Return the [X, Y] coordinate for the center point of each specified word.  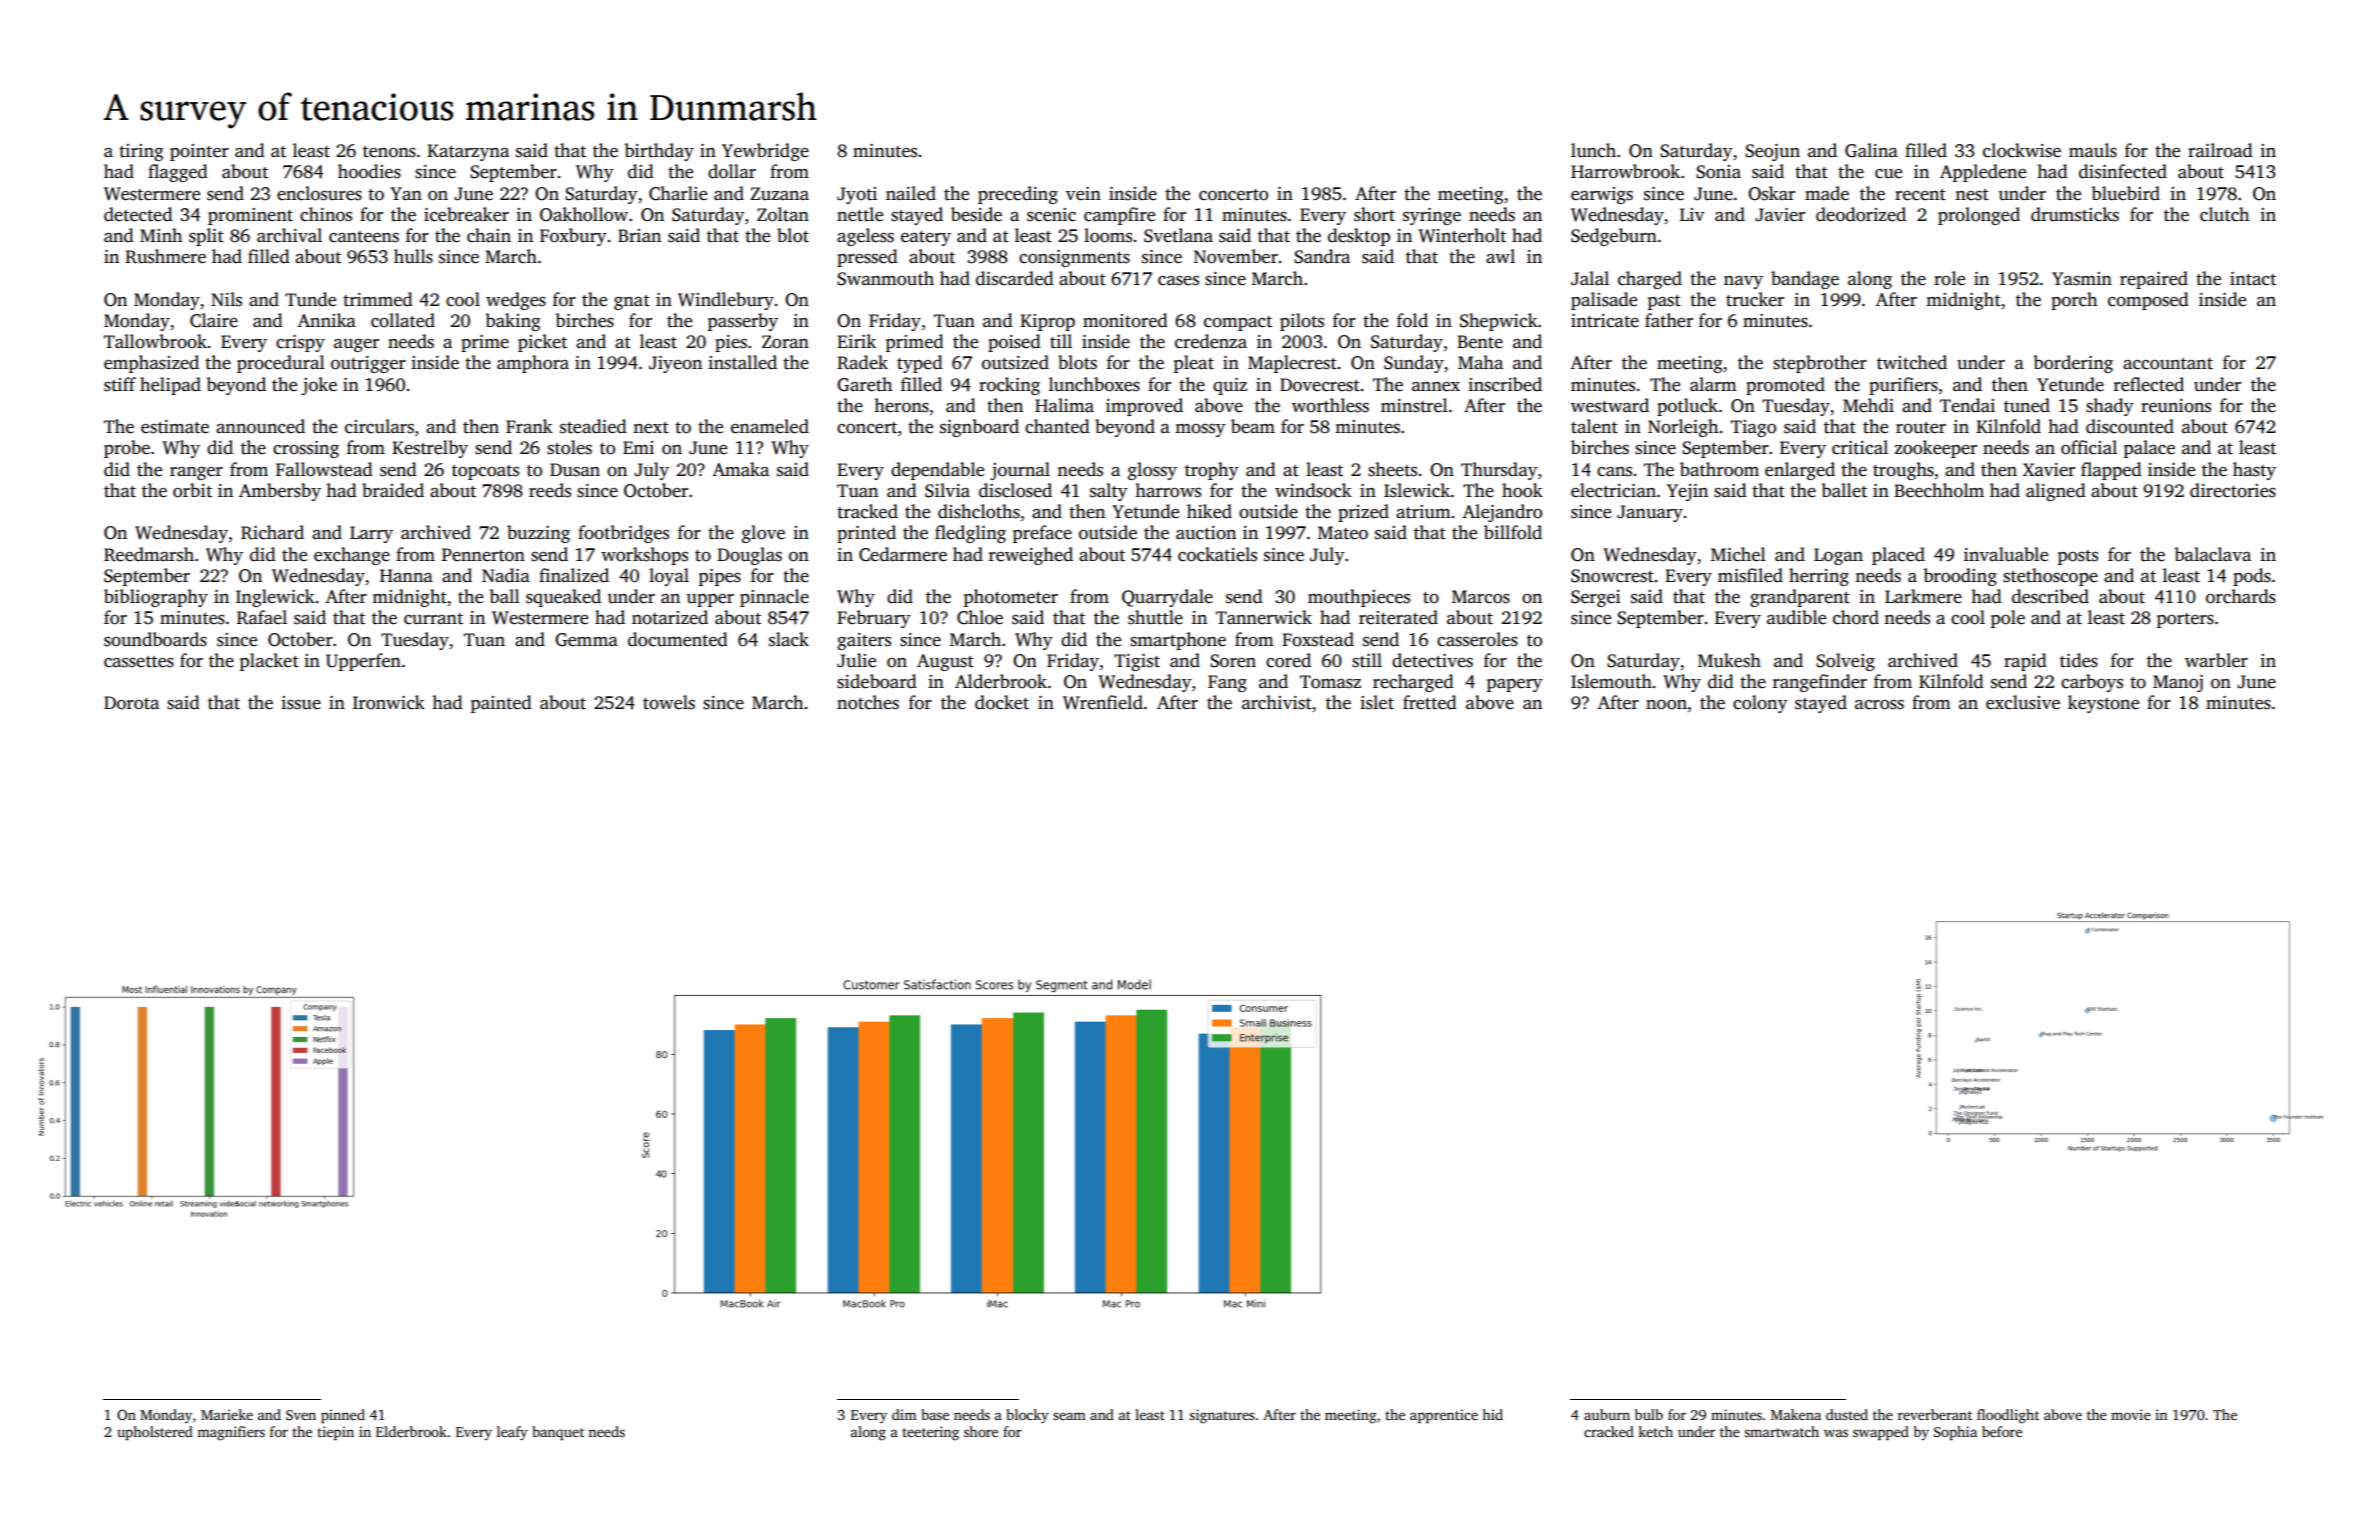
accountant [2168, 364]
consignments [1074, 258]
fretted [1430, 702]
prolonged [1979, 216]
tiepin [335, 1433]
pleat [1194, 364]
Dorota [131, 703]
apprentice [1444, 1416]
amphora [533, 364]
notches [868, 702]
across [1879, 705]
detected [138, 214]
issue [301, 703]
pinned [343, 1416]
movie [2131, 1414]
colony [1760, 704]
